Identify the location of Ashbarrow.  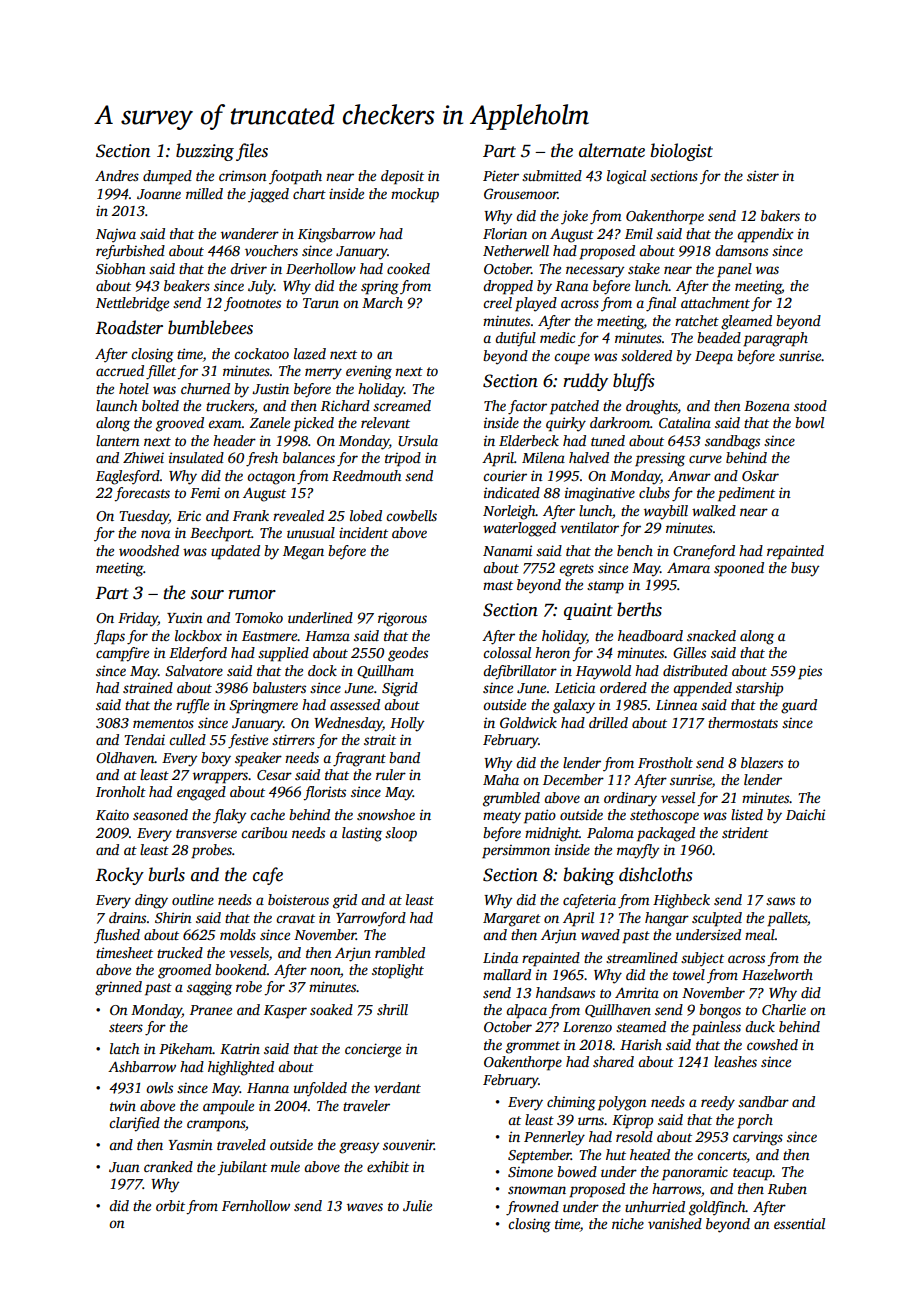
(142, 1066).
